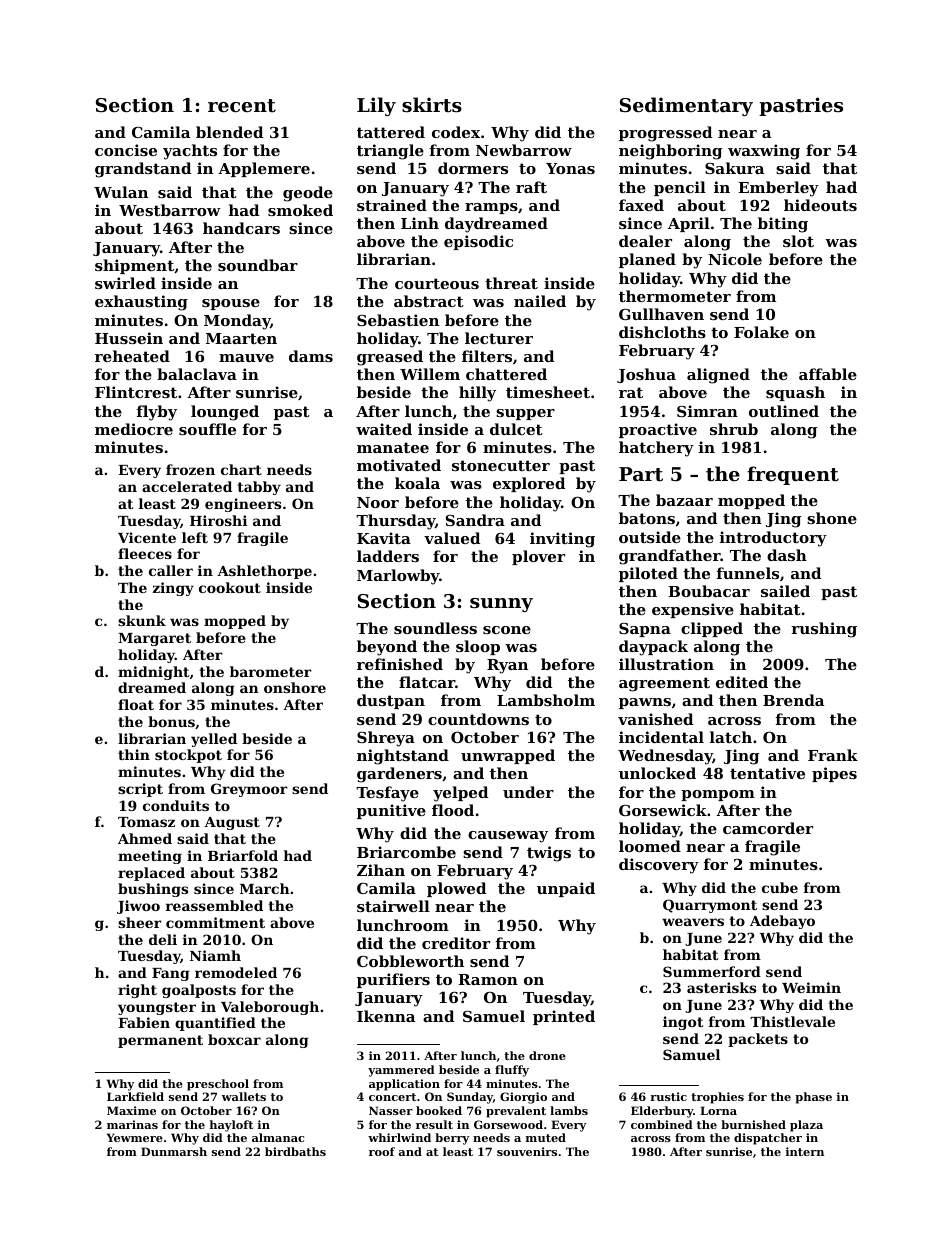  What do you see at coordinates (242, 106) in the image?
I see `recent` at bounding box center [242, 106].
